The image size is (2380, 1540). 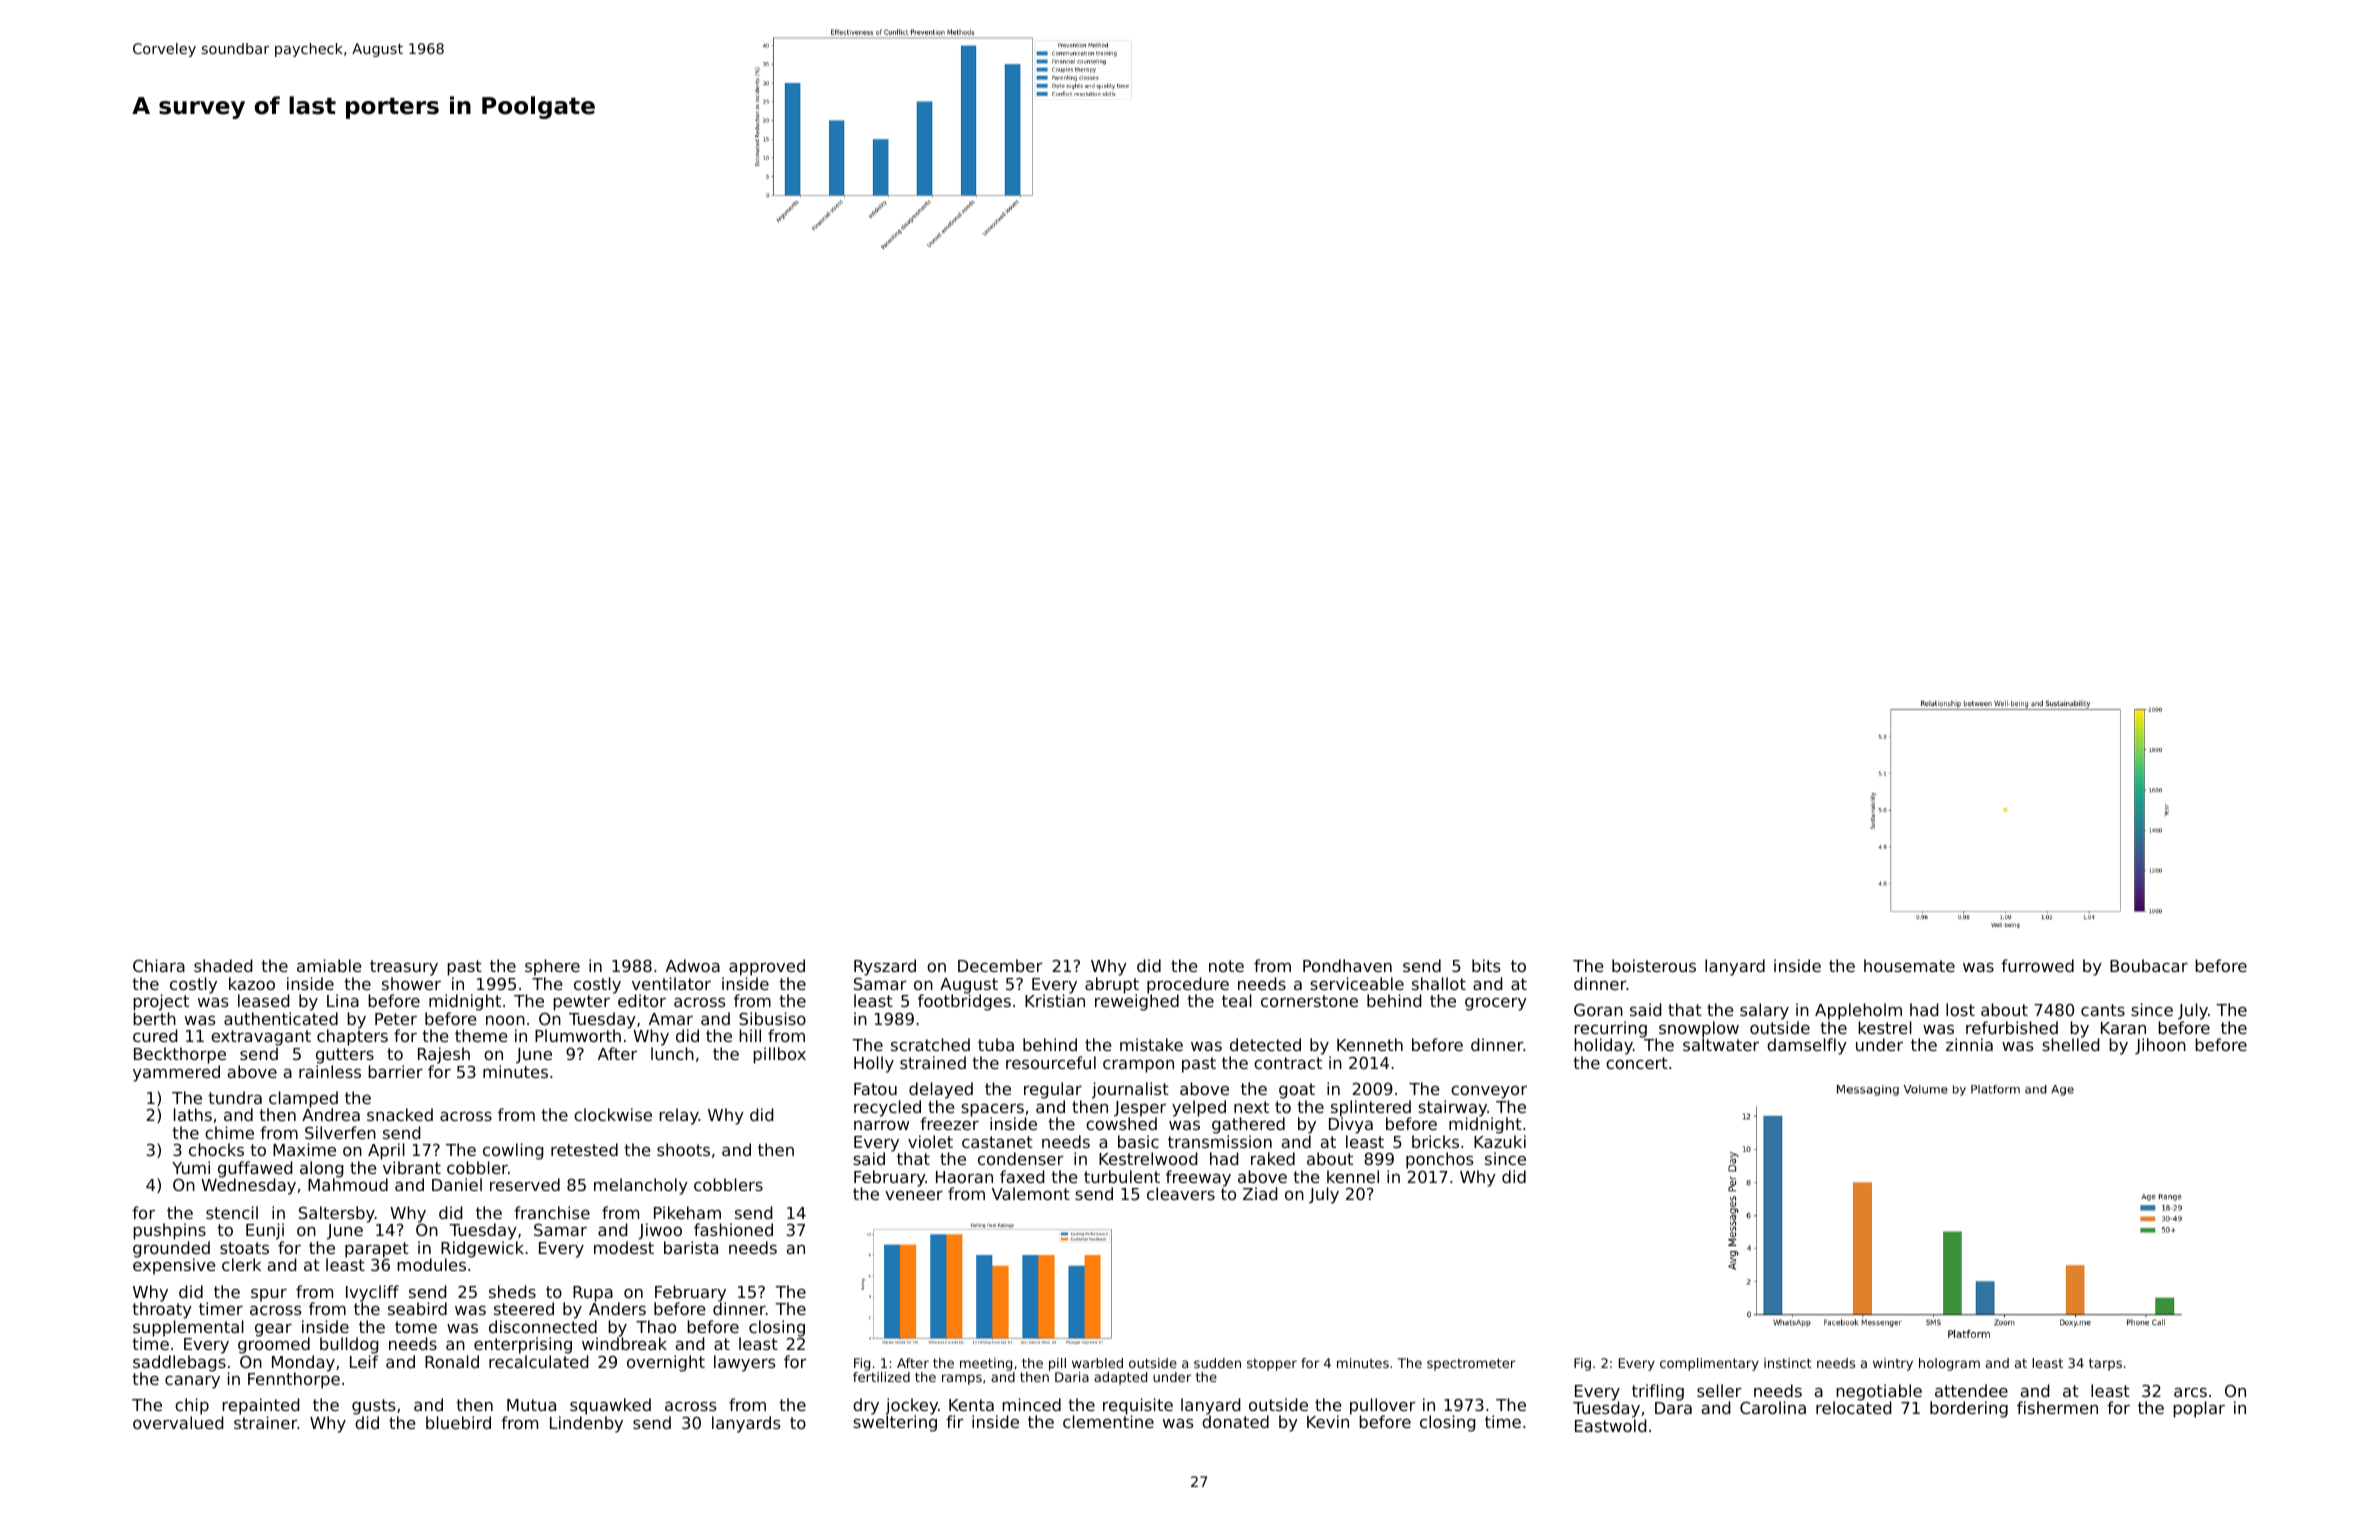 I want to click on kennel, so click(x=1353, y=1176).
